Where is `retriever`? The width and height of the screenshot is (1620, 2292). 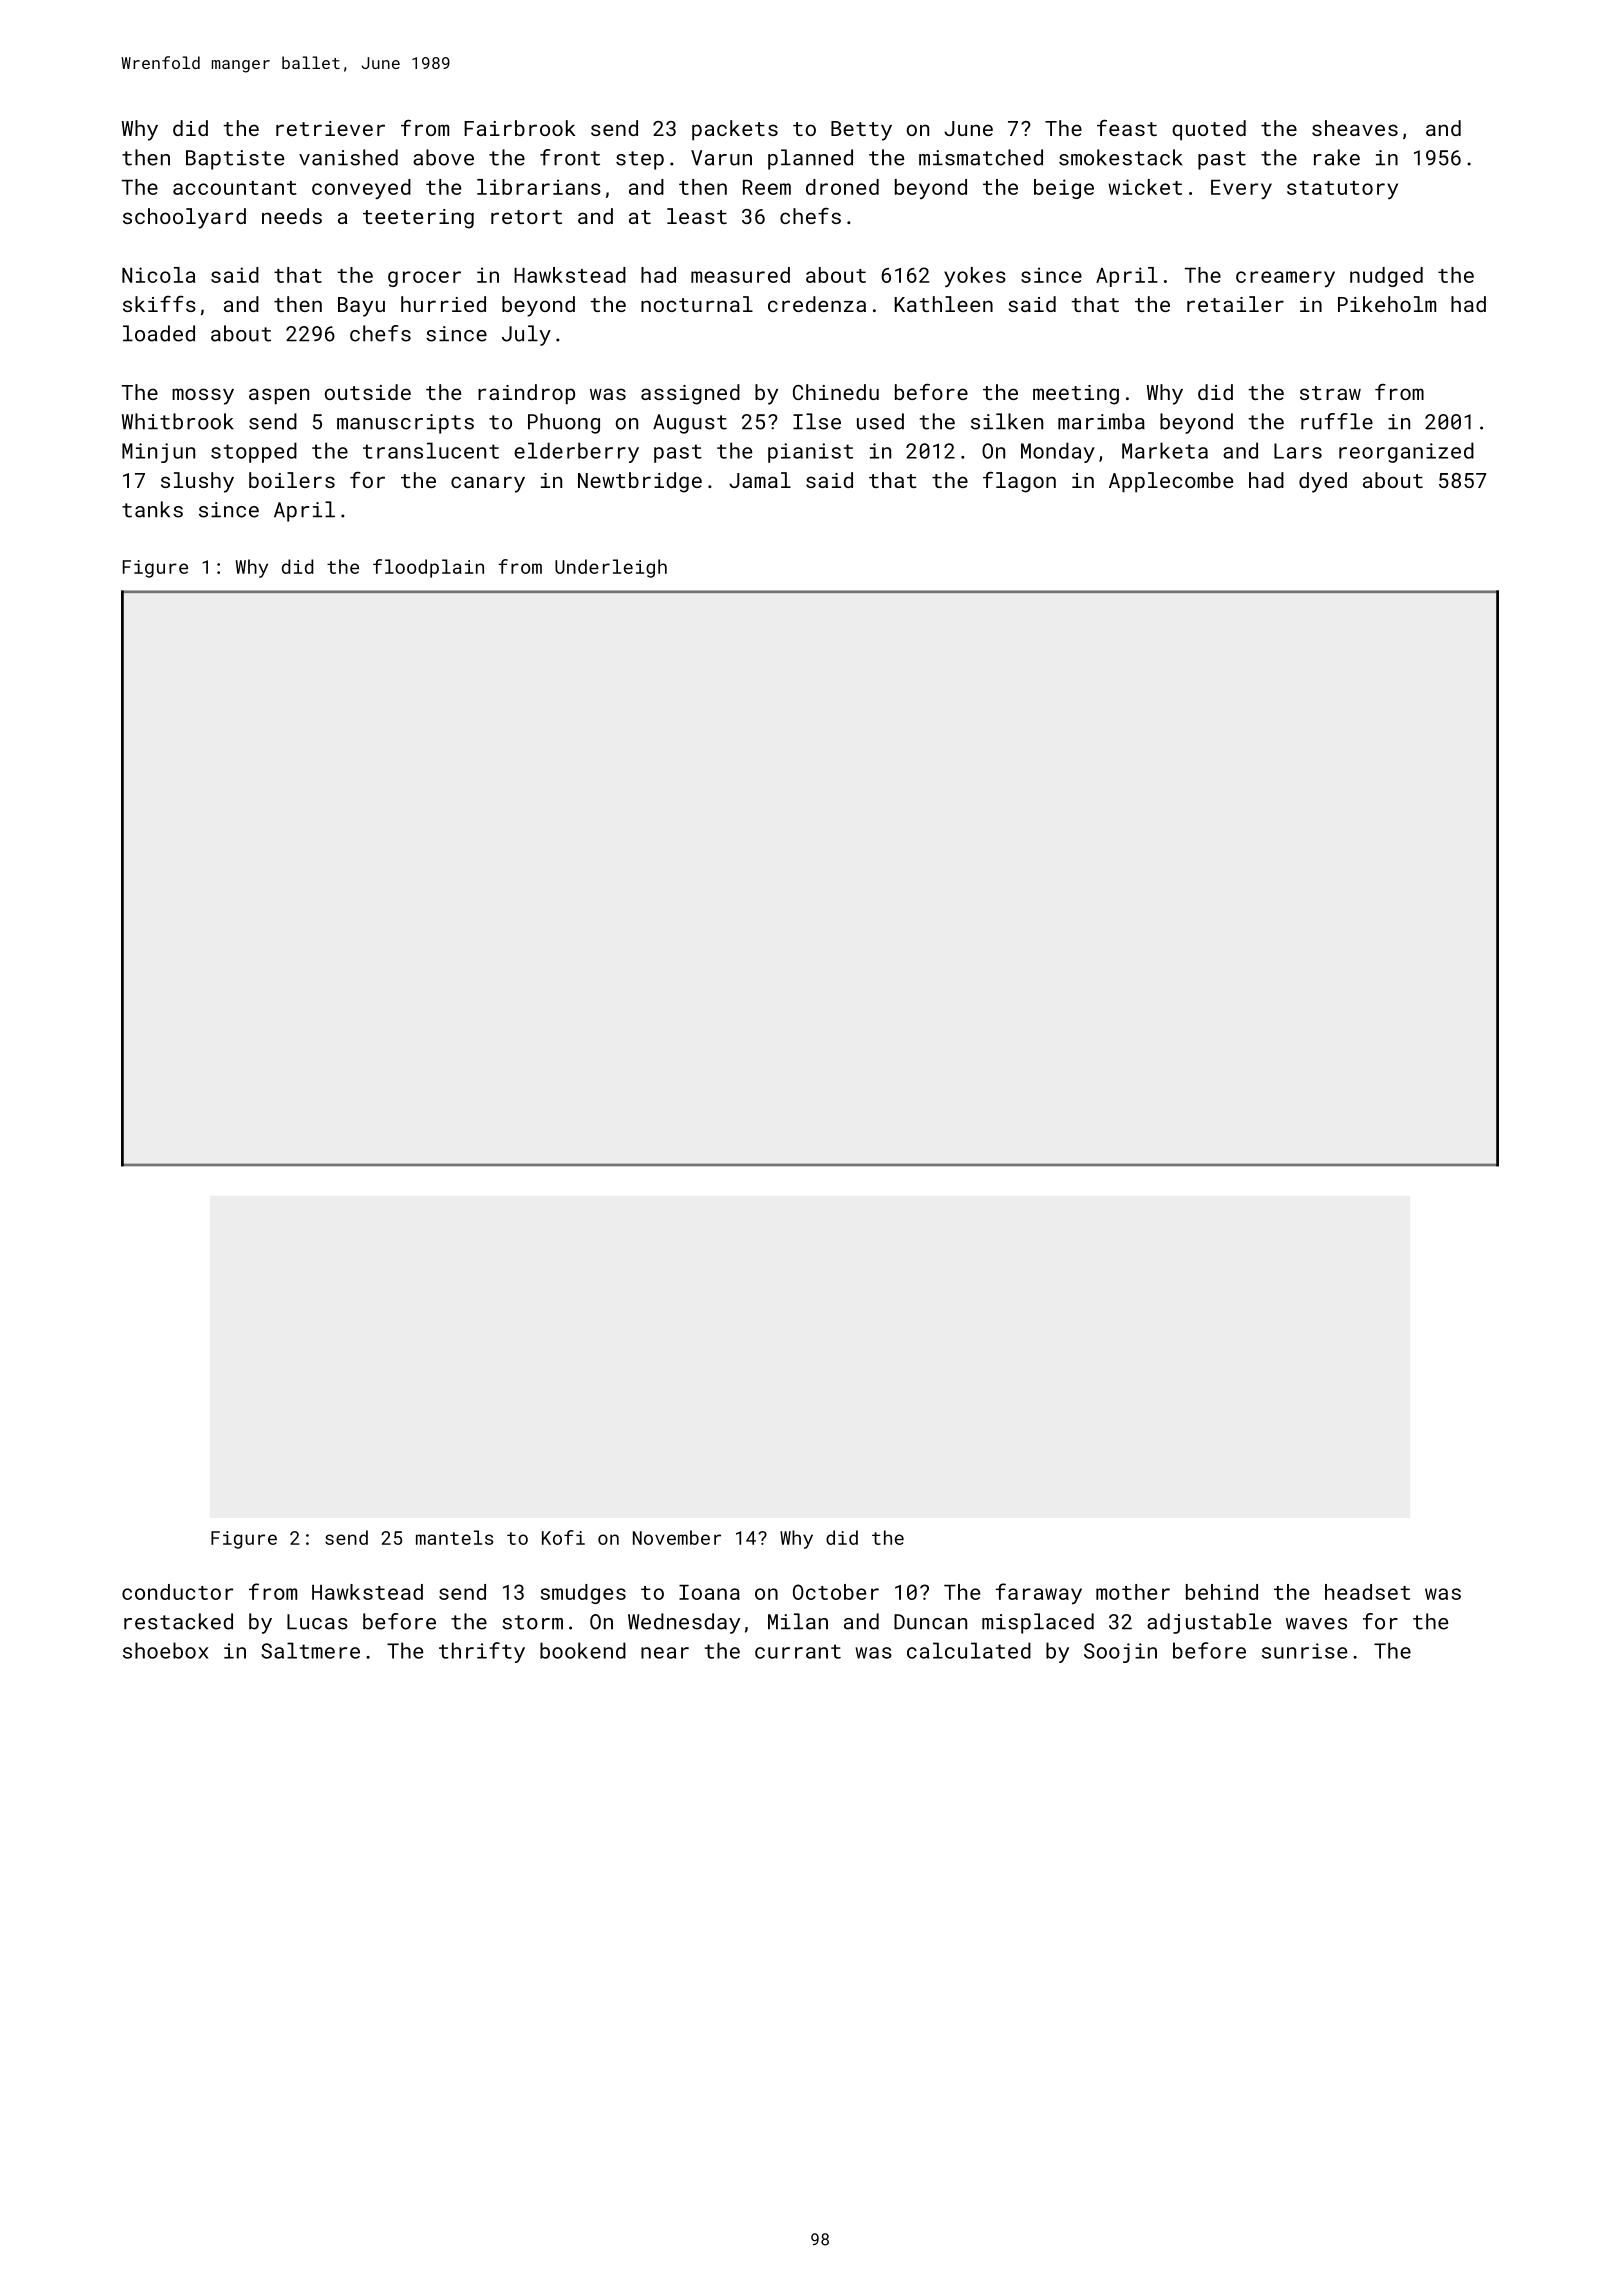
retriever is located at coordinates (330, 128).
